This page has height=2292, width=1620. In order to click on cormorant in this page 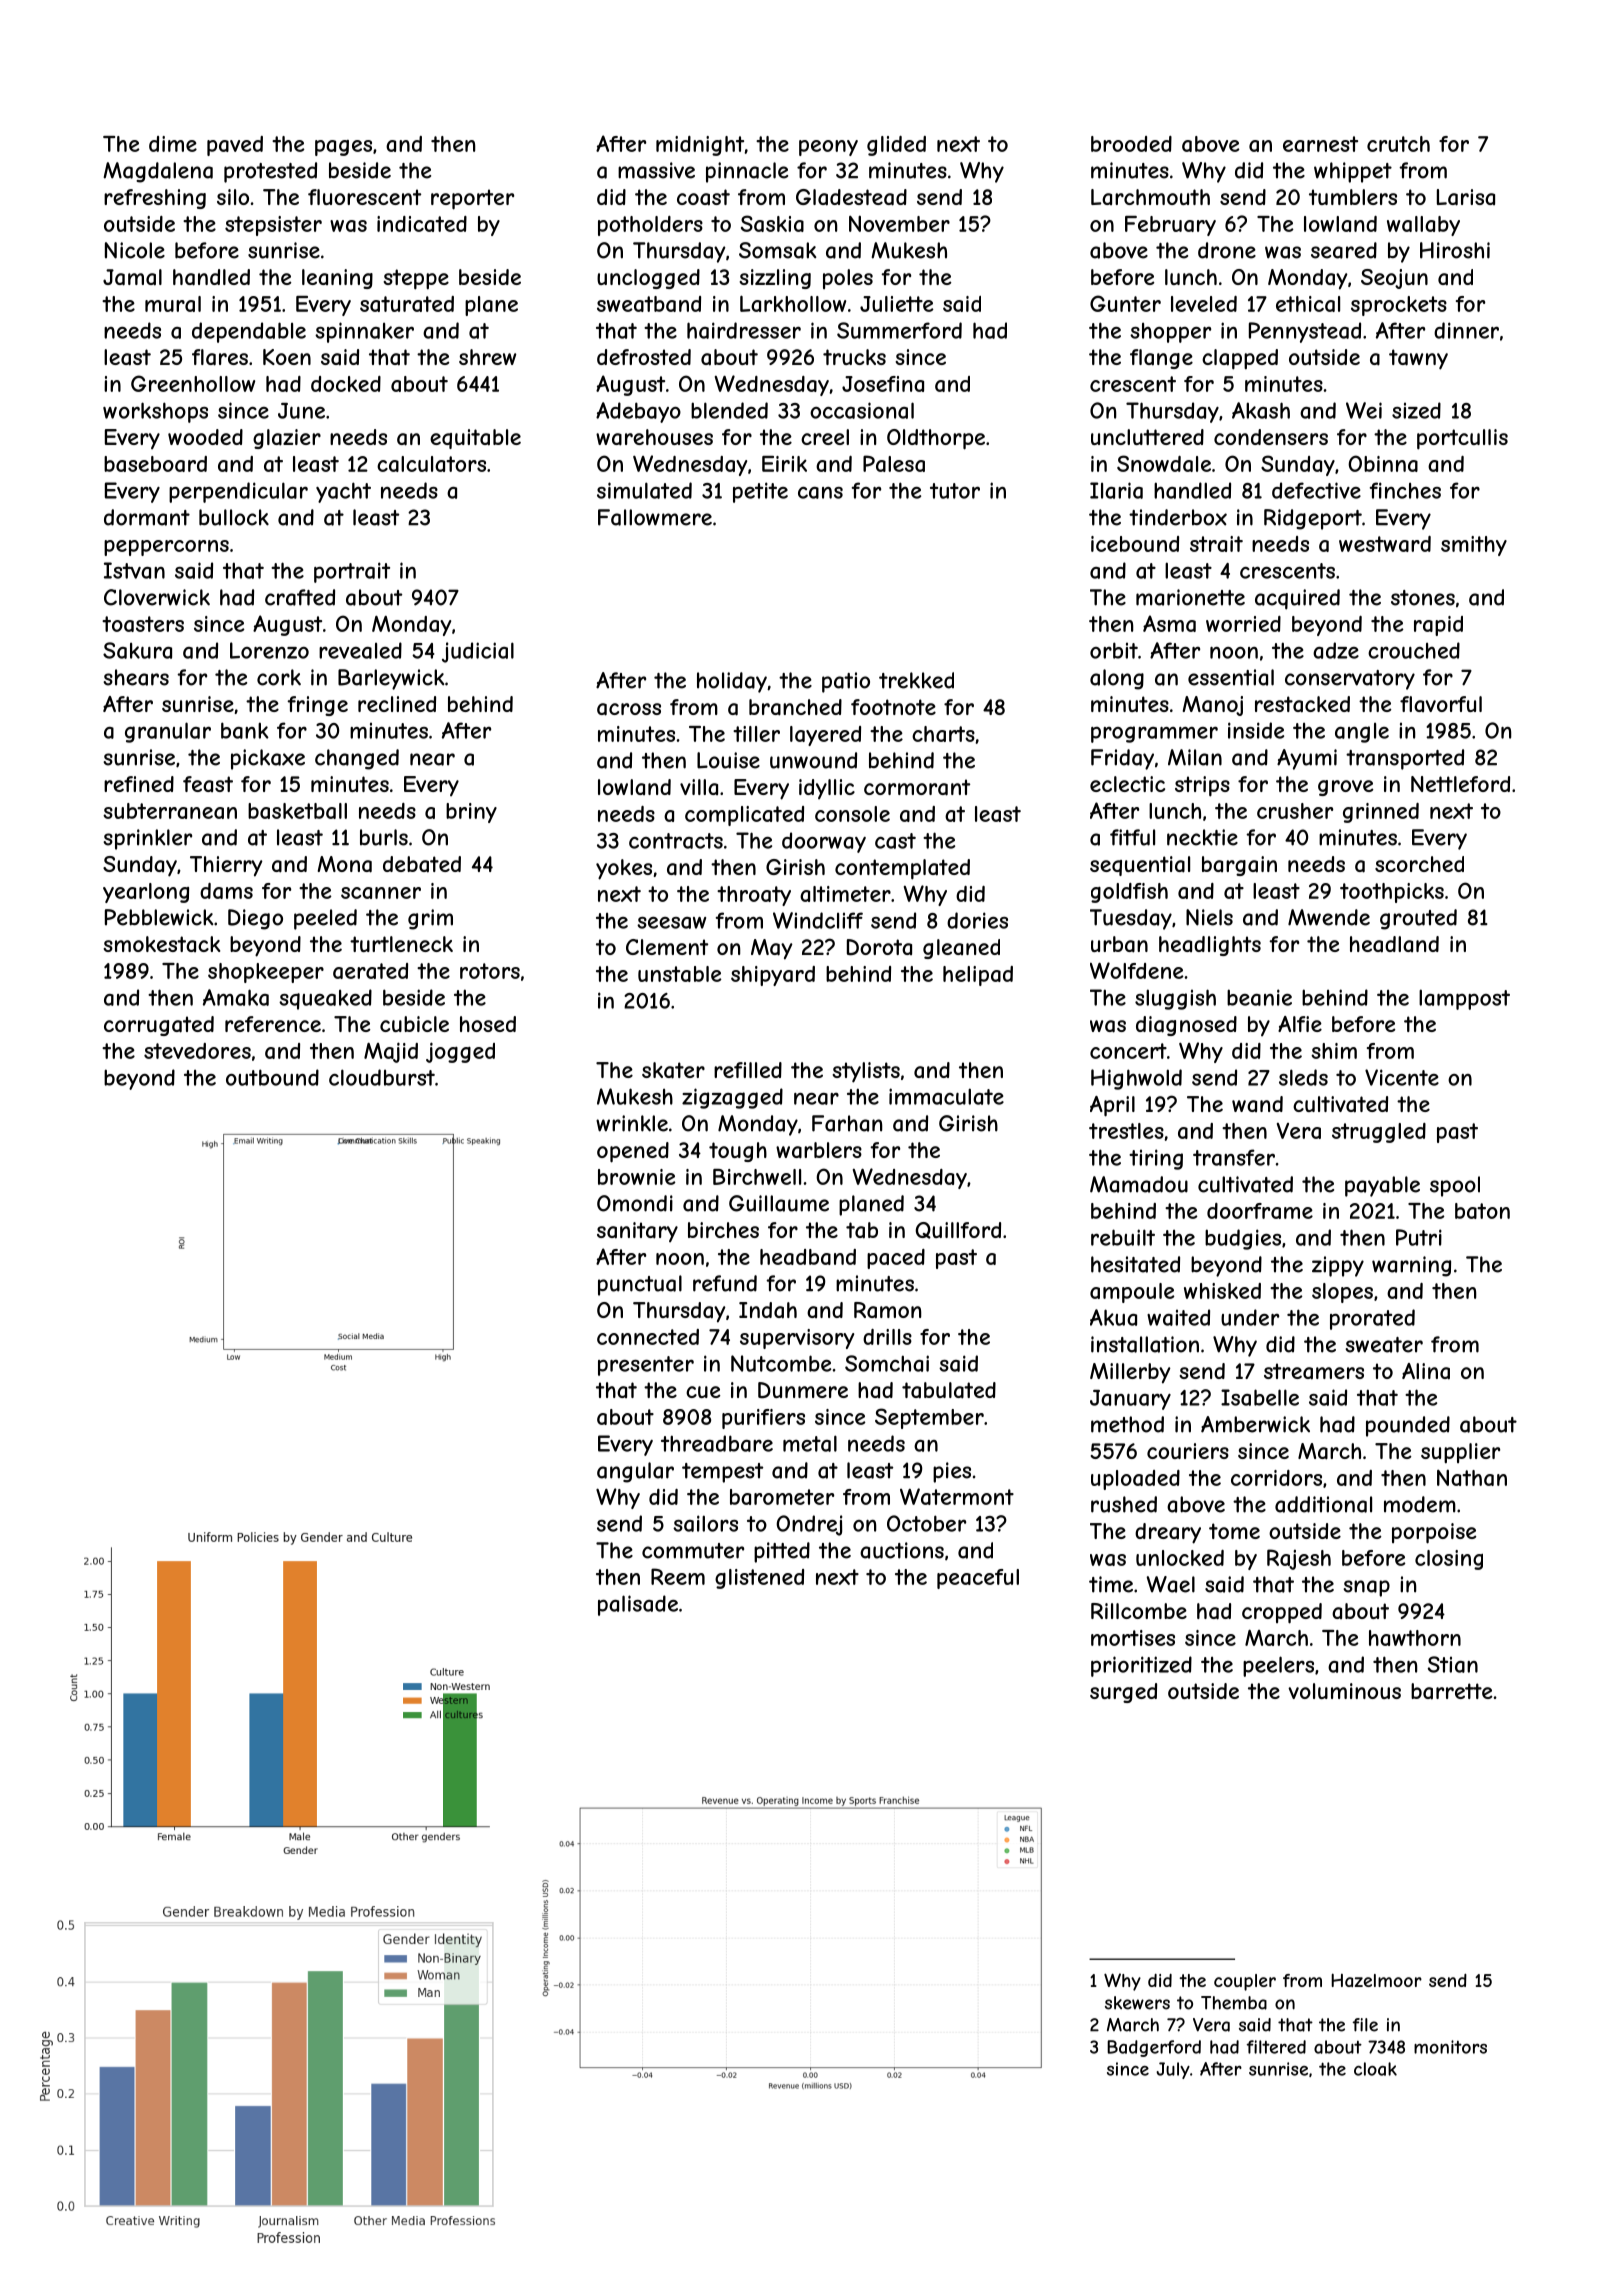, I will do `click(917, 787)`.
